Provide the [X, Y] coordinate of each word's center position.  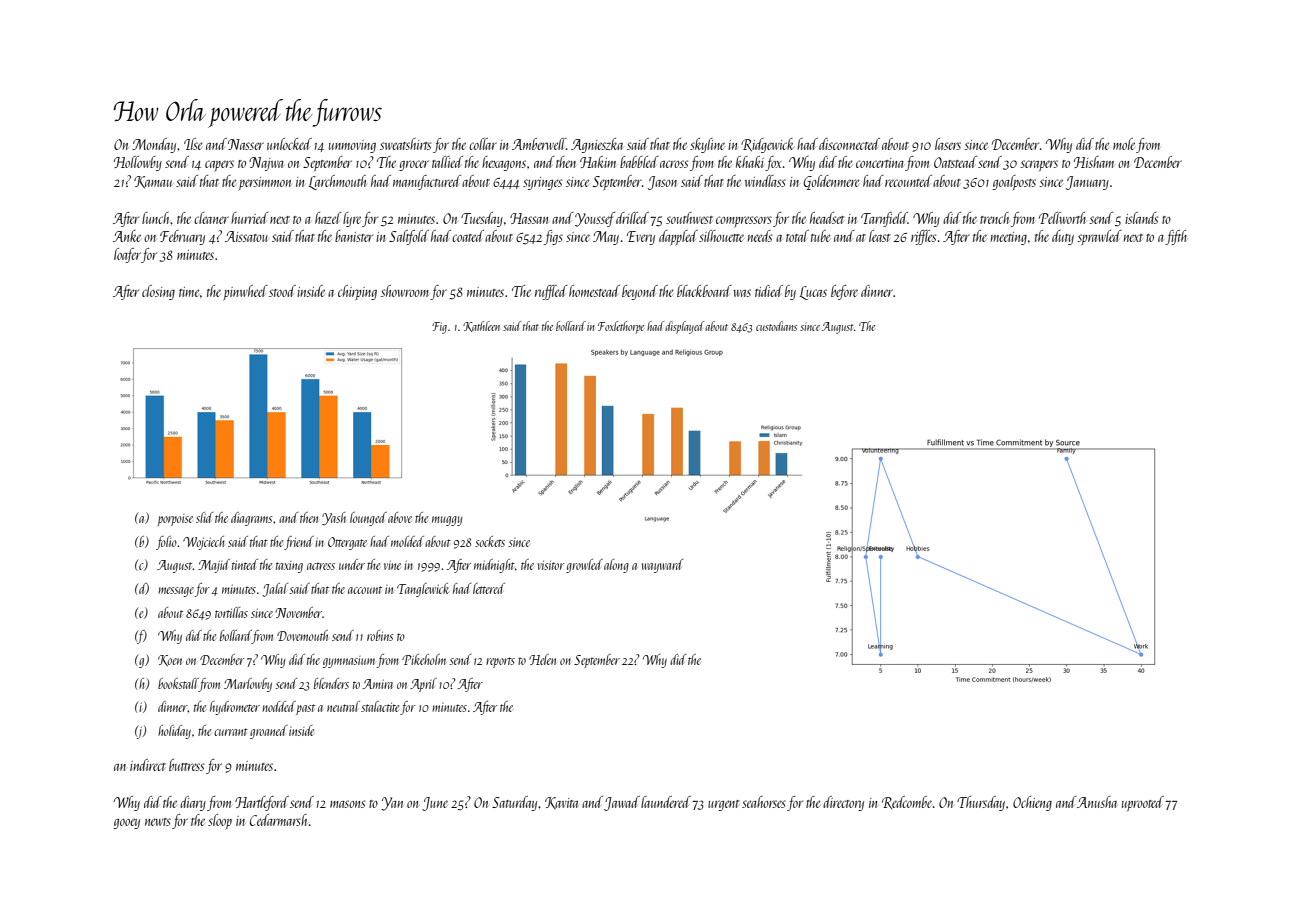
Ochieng [1032, 803]
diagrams [252, 519]
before [844, 292]
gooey [127, 823]
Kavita [561, 803]
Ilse [193, 144]
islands [1141, 218]
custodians [776, 326]
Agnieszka [597, 145]
